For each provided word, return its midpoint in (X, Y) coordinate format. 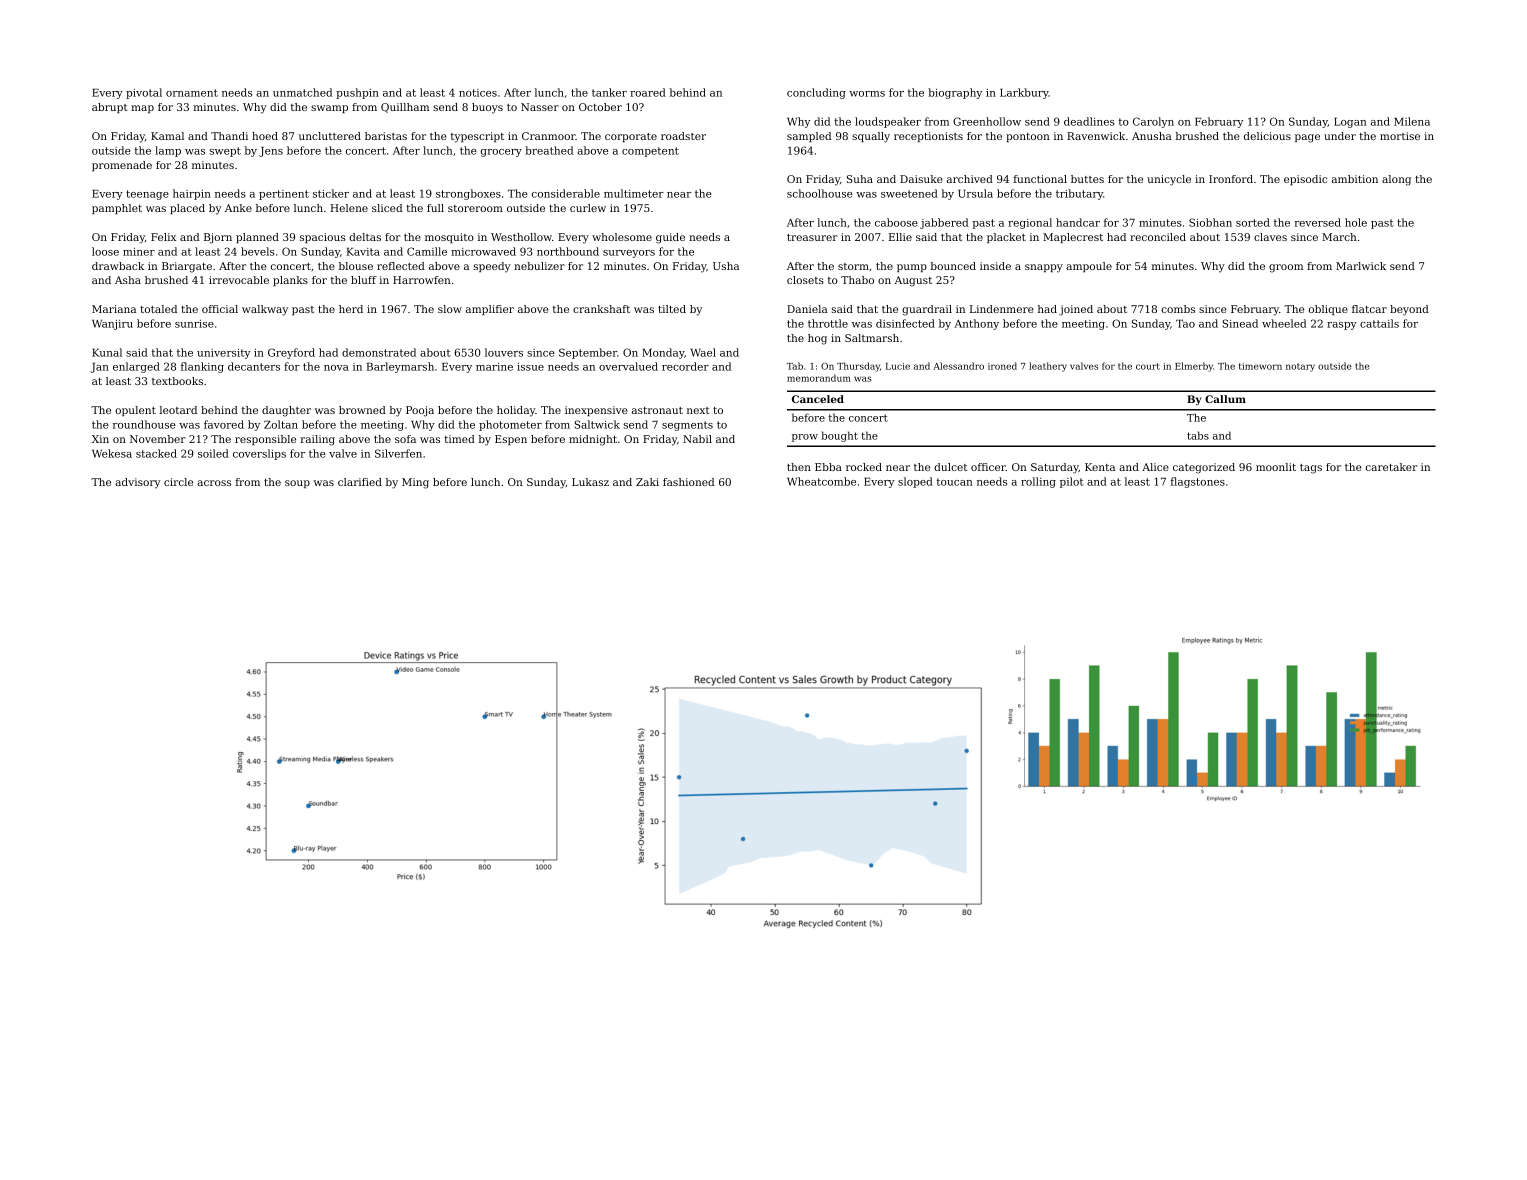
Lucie (898, 366)
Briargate (187, 267)
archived (970, 179)
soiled (213, 453)
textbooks (177, 381)
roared (648, 92)
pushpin (357, 93)
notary (1300, 367)
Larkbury (1024, 93)
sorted (1253, 222)
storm (853, 266)
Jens (271, 152)
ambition (1355, 179)
